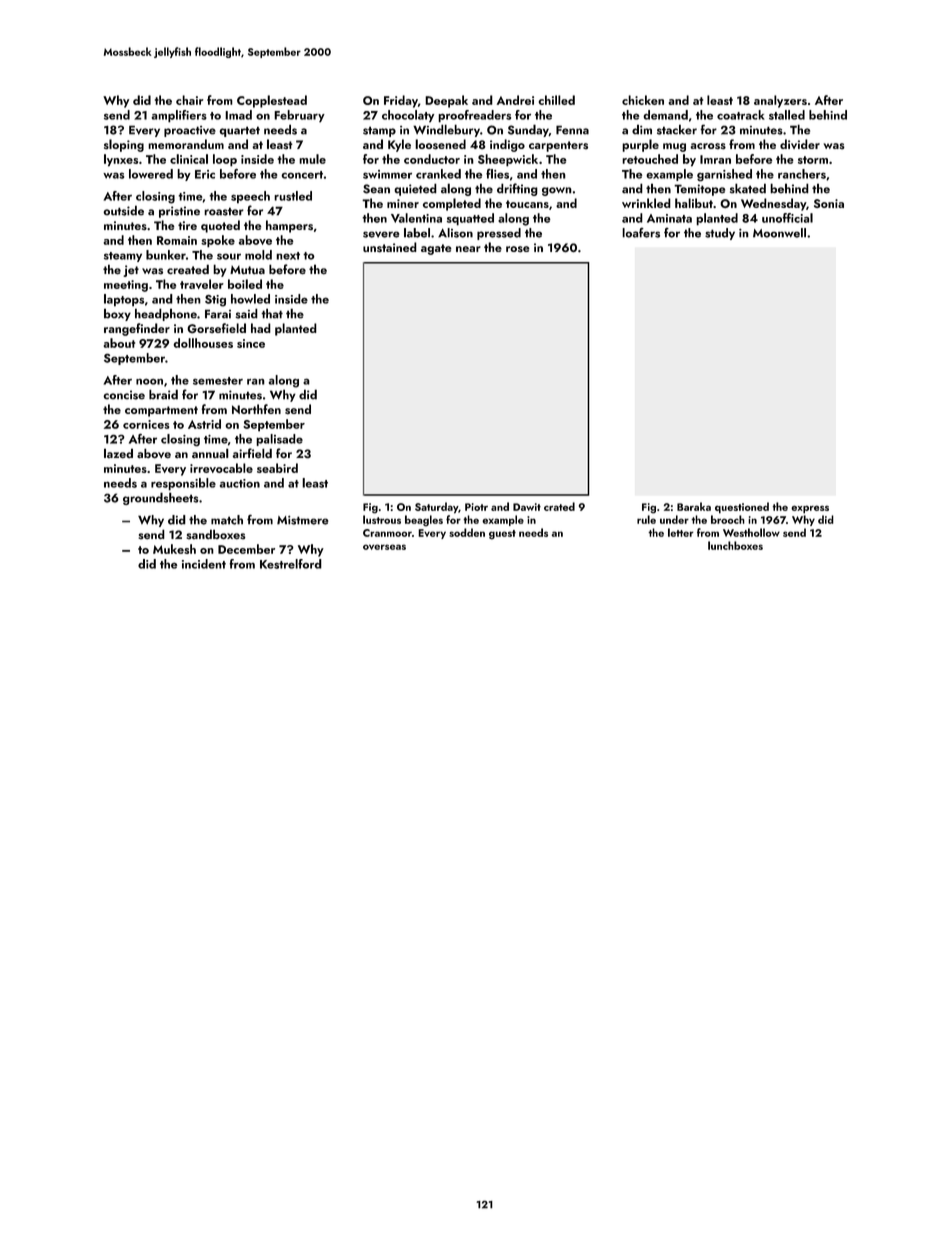 Image resolution: width=952 pixels, height=1233 pixels. I want to click on lazed, so click(118, 453).
